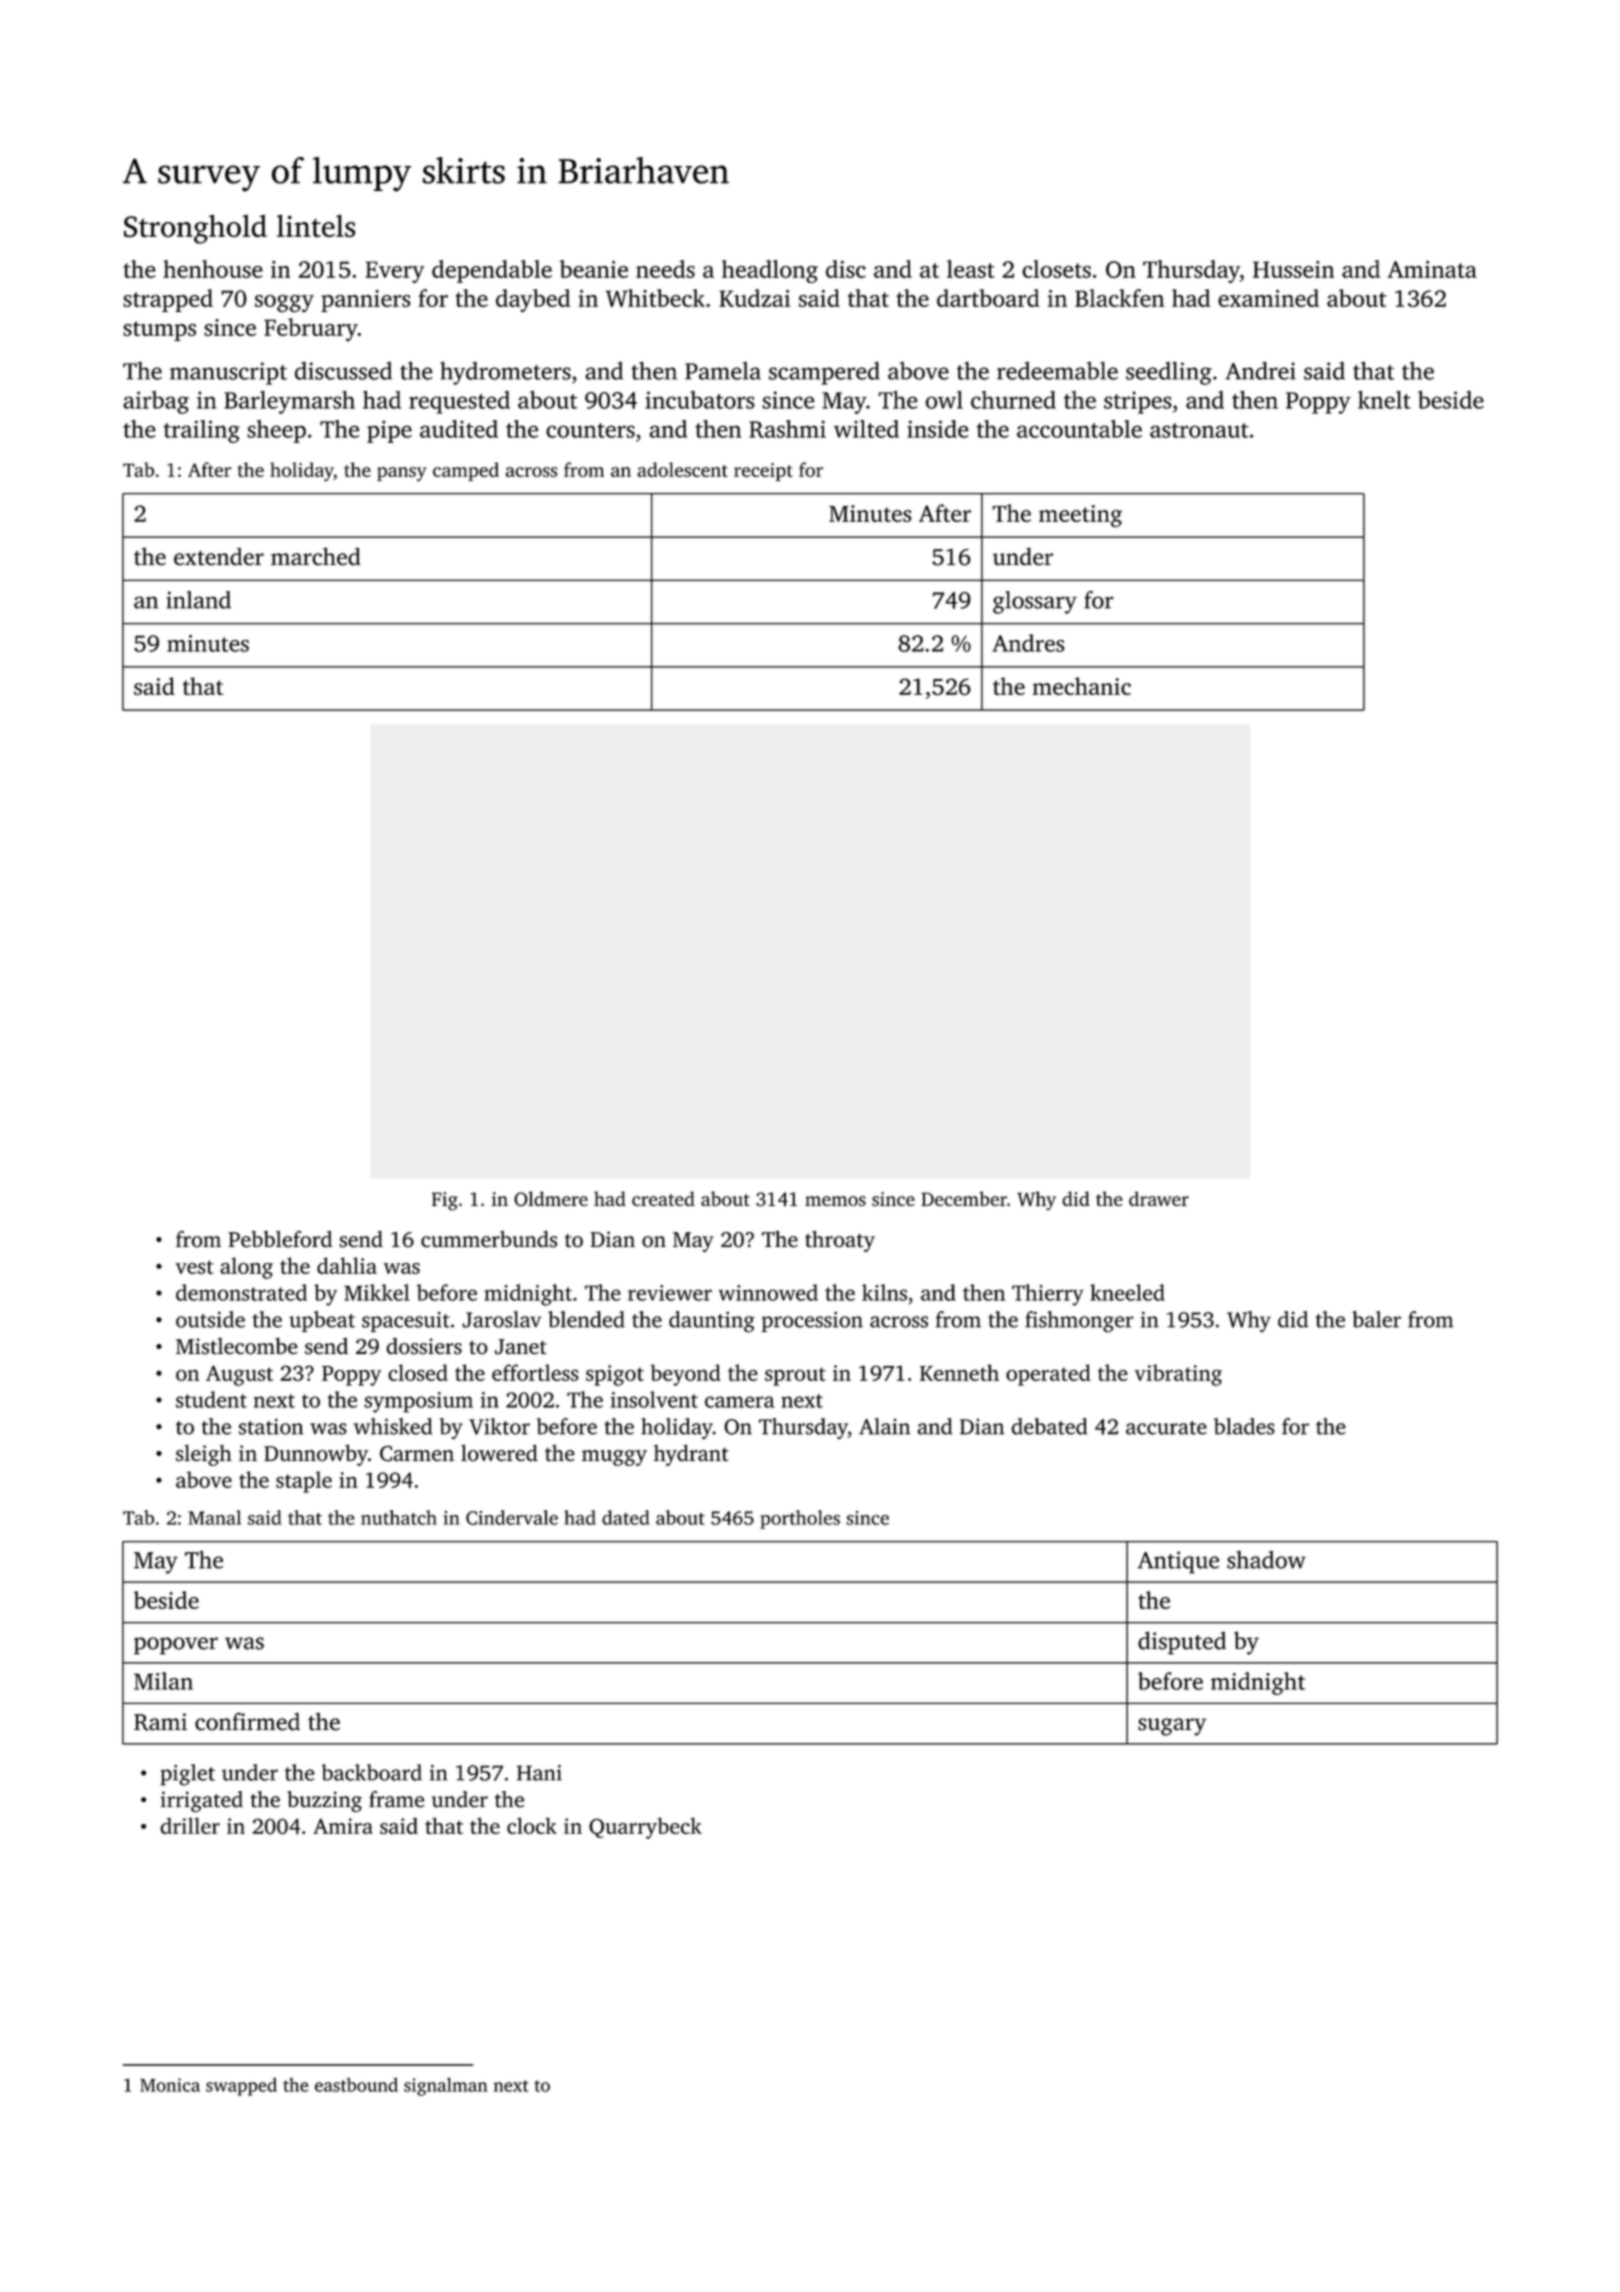 This document has width=1620, height=2292. Describe the element at coordinates (770, 271) in the document. I see `headlong` at that location.
